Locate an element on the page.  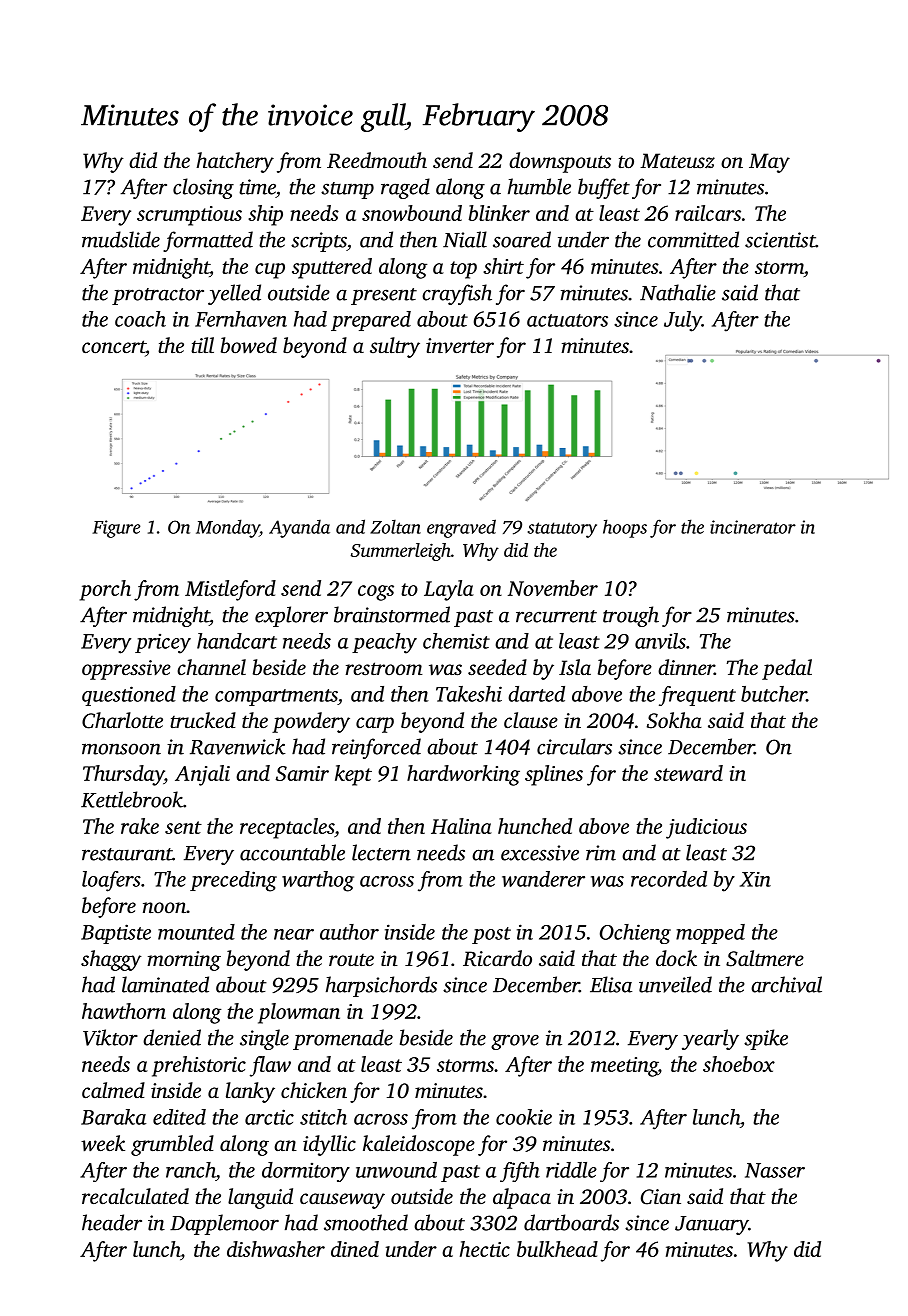
Nathalie is located at coordinates (678, 292).
